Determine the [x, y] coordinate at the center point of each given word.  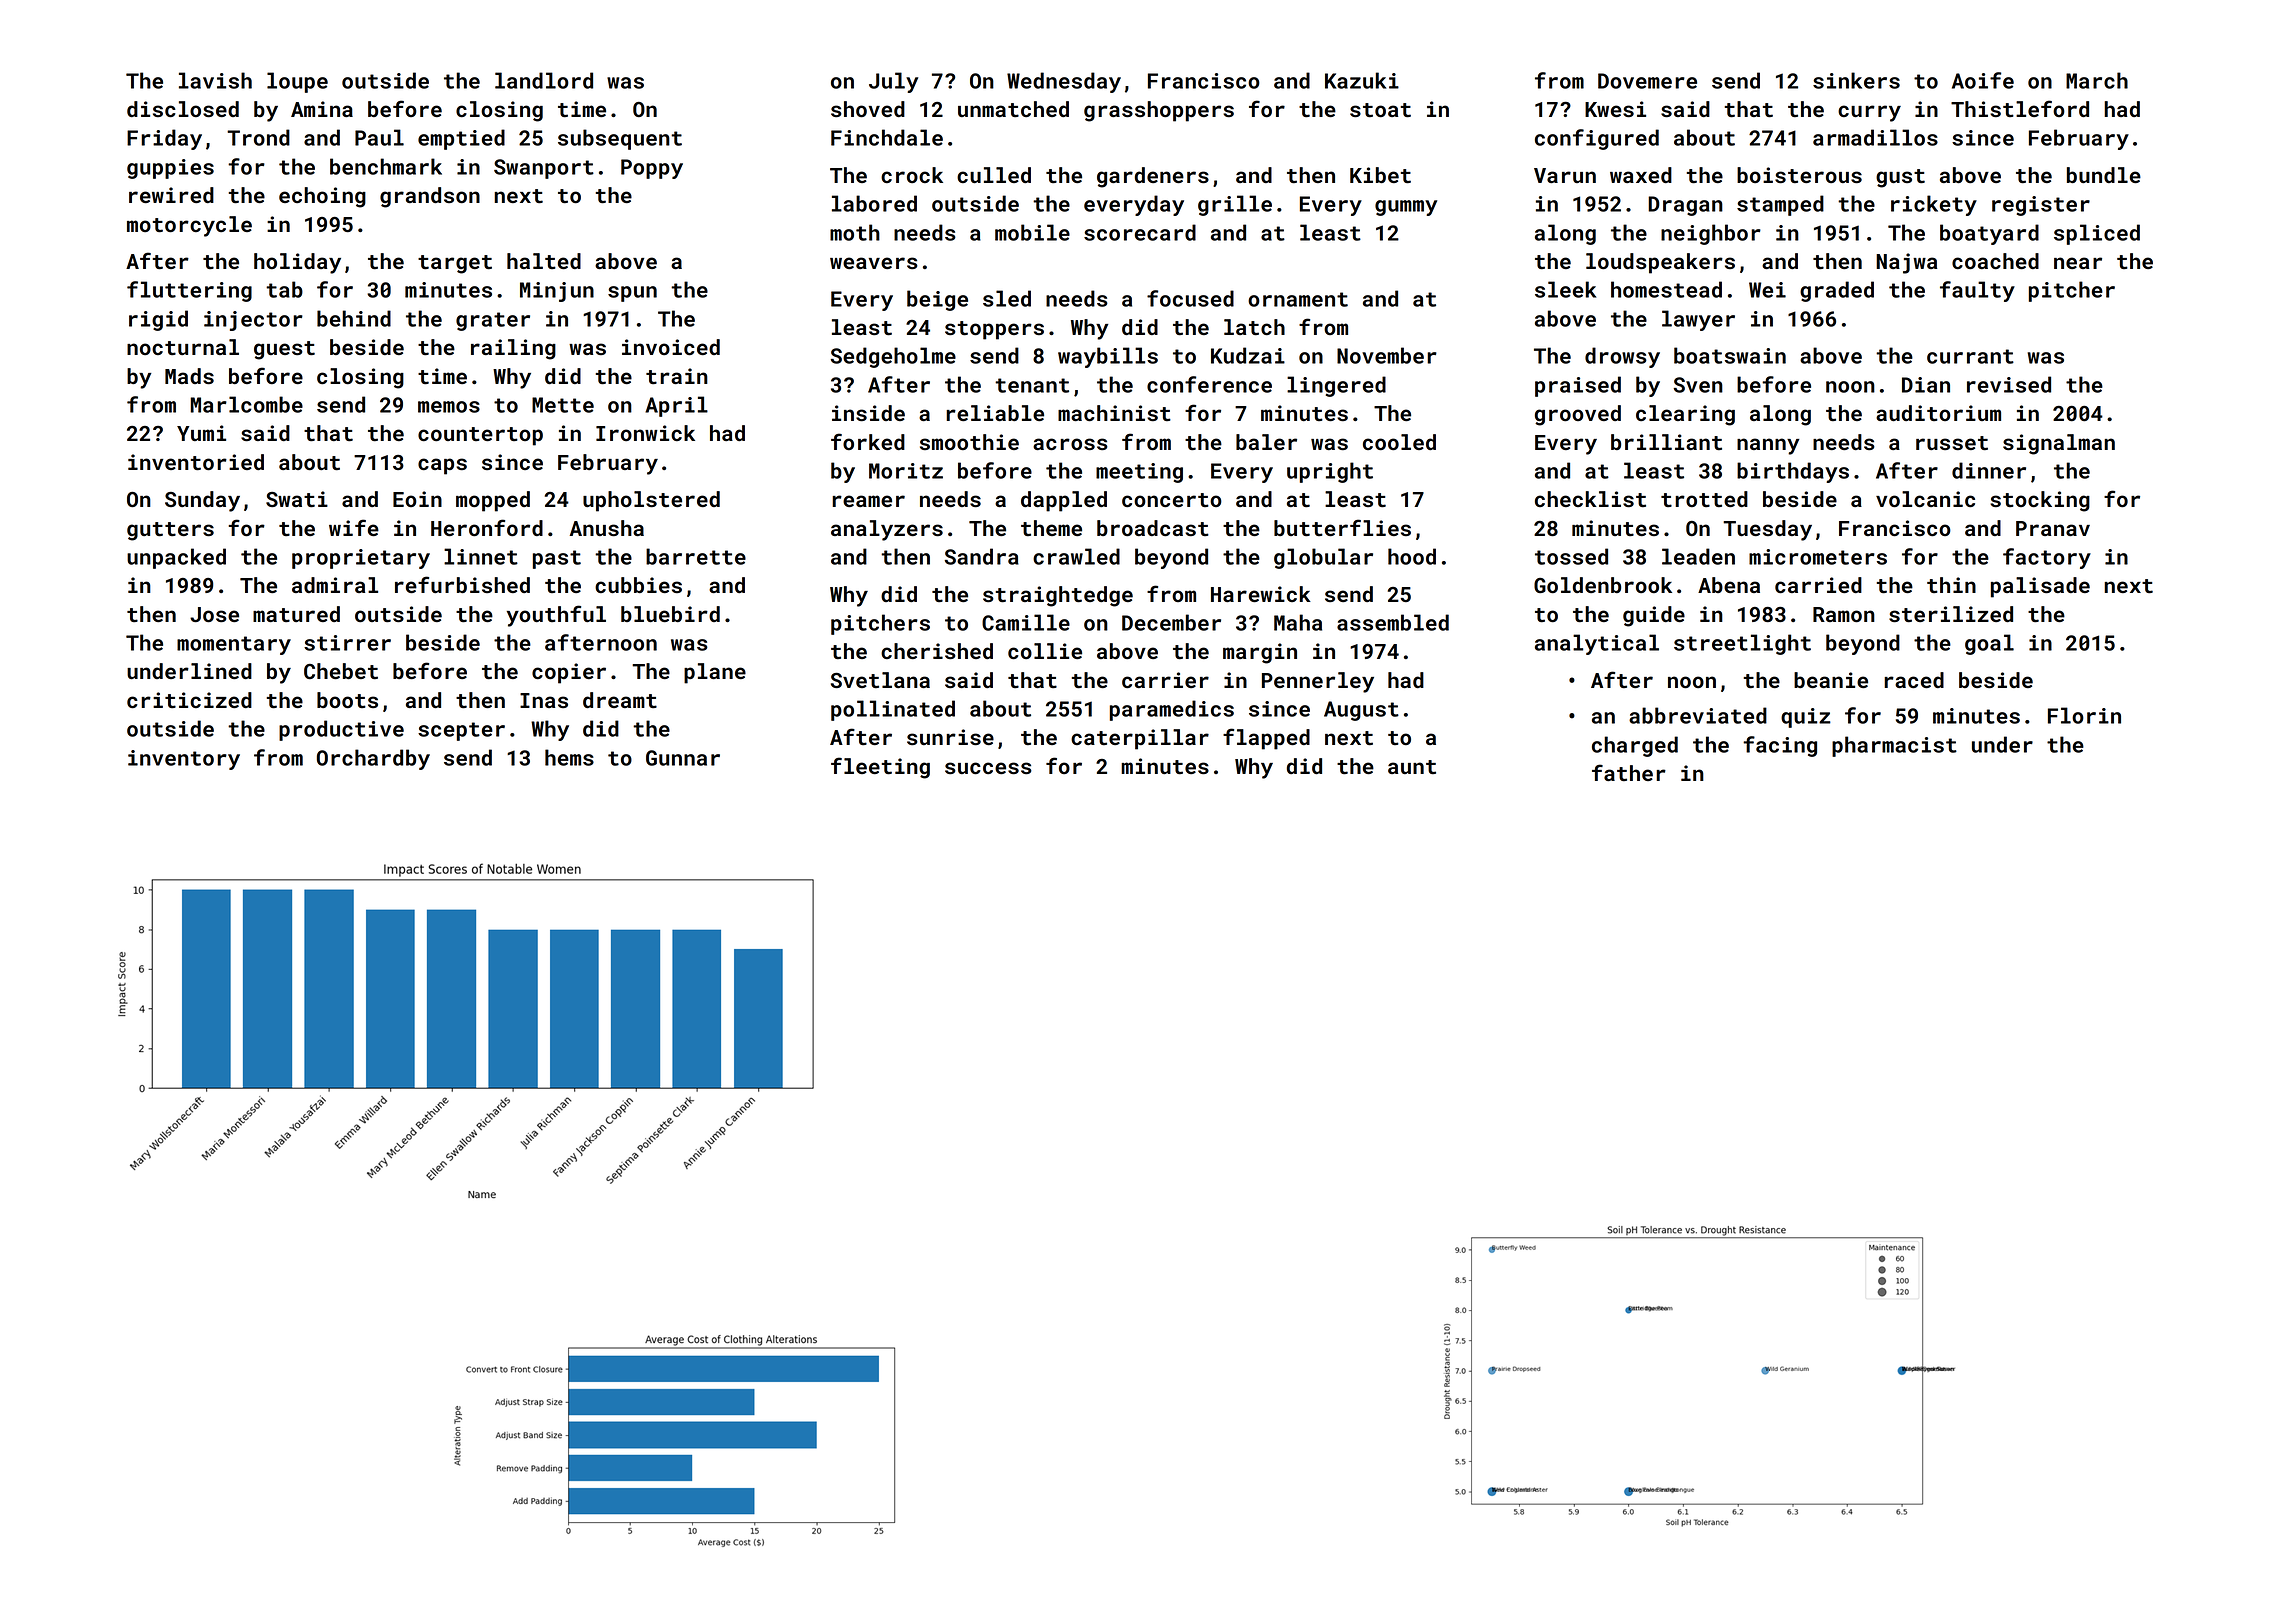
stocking [2040, 501]
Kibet [1380, 175]
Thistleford [2020, 109]
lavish [215, 80]
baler [1266, 442]
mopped [493, 501]
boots [347, 700]
